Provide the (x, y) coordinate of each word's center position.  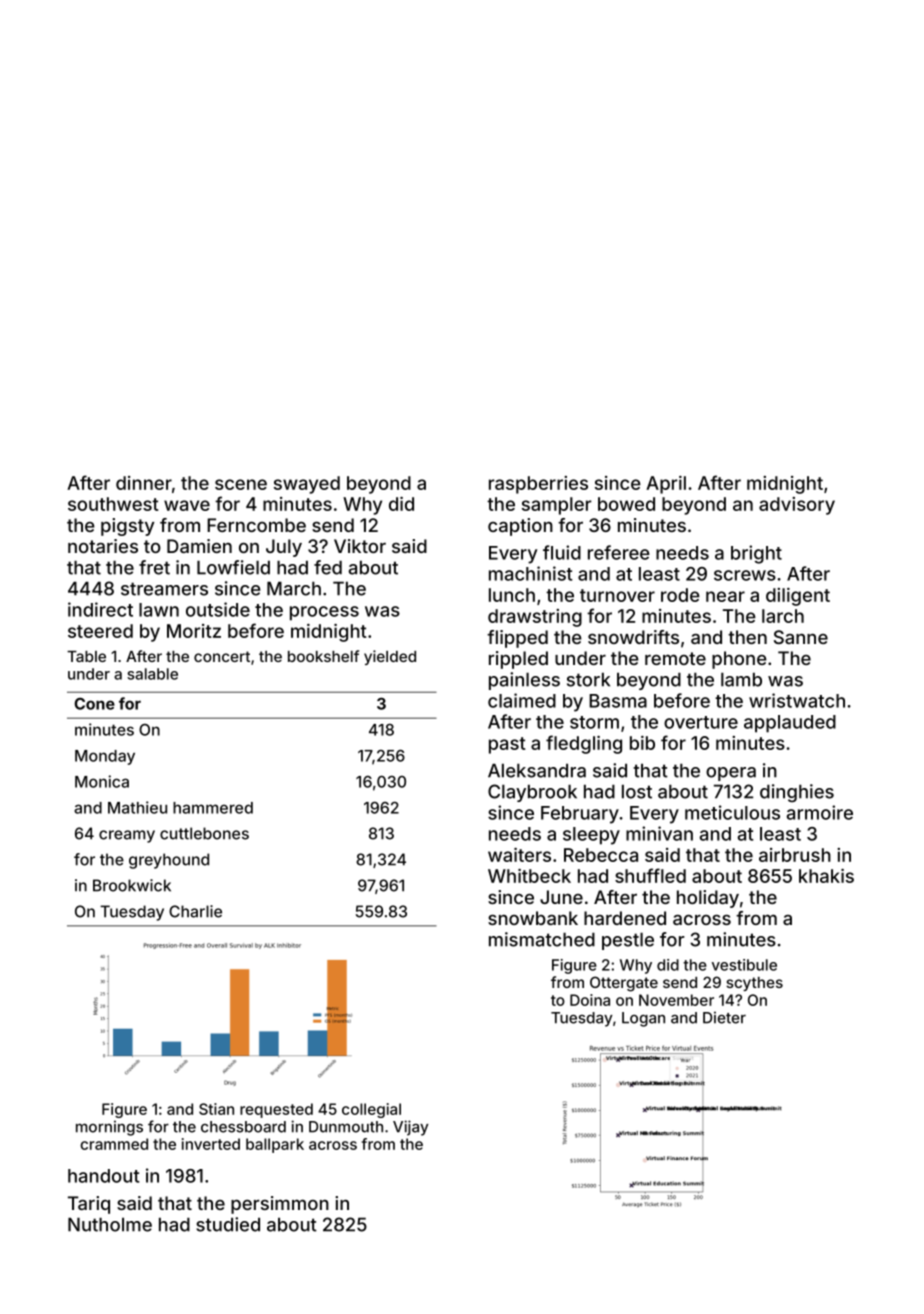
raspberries (538, 485)
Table (86, 656)
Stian (216, 1109)
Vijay (411, 1128)
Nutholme (110, 1224)
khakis (826, 876)
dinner (144, 483)
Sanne (801, 637)
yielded (390, 657)
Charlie (195, 911)
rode (680, 595)
